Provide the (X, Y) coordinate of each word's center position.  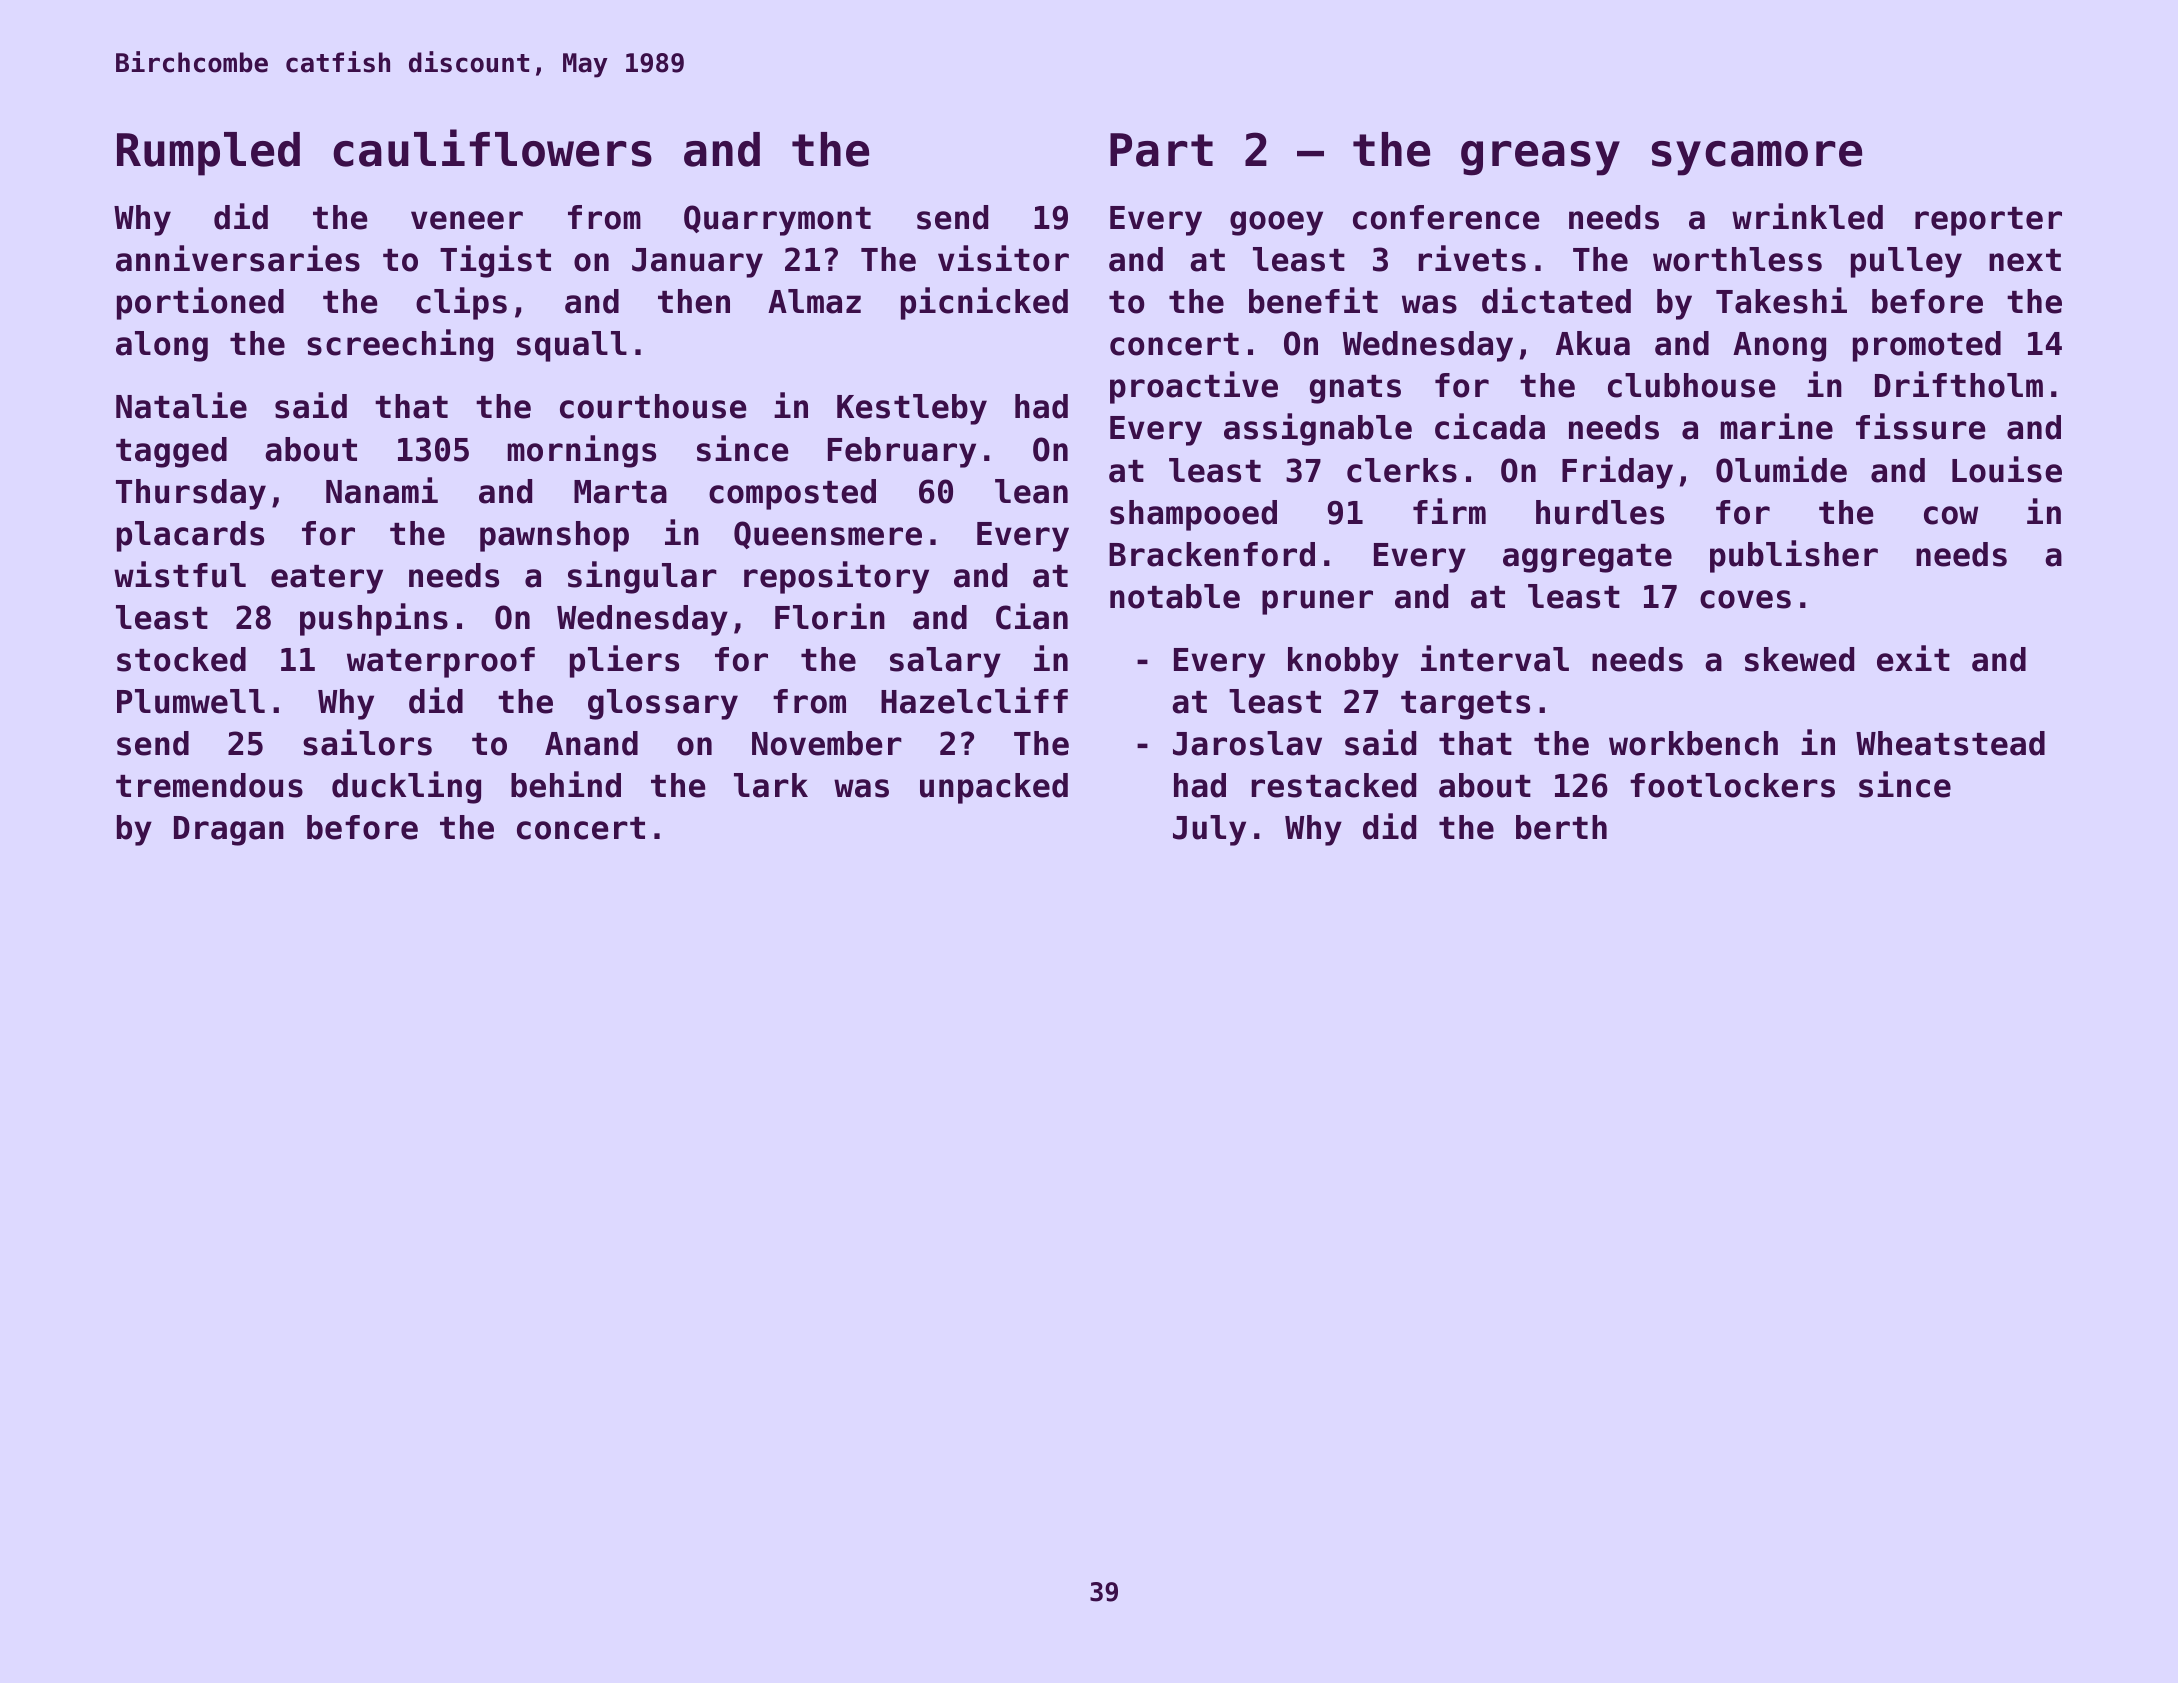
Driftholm (1959, 384)
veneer (467, 220)
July (1209, 830)
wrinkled (1807, 216)
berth (1561, 827)
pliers (624, 661)
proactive (1194, 387)
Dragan (229, 831)
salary (945, 662)
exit (1913, 658)
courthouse (653, 406)
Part (1161, 150)
